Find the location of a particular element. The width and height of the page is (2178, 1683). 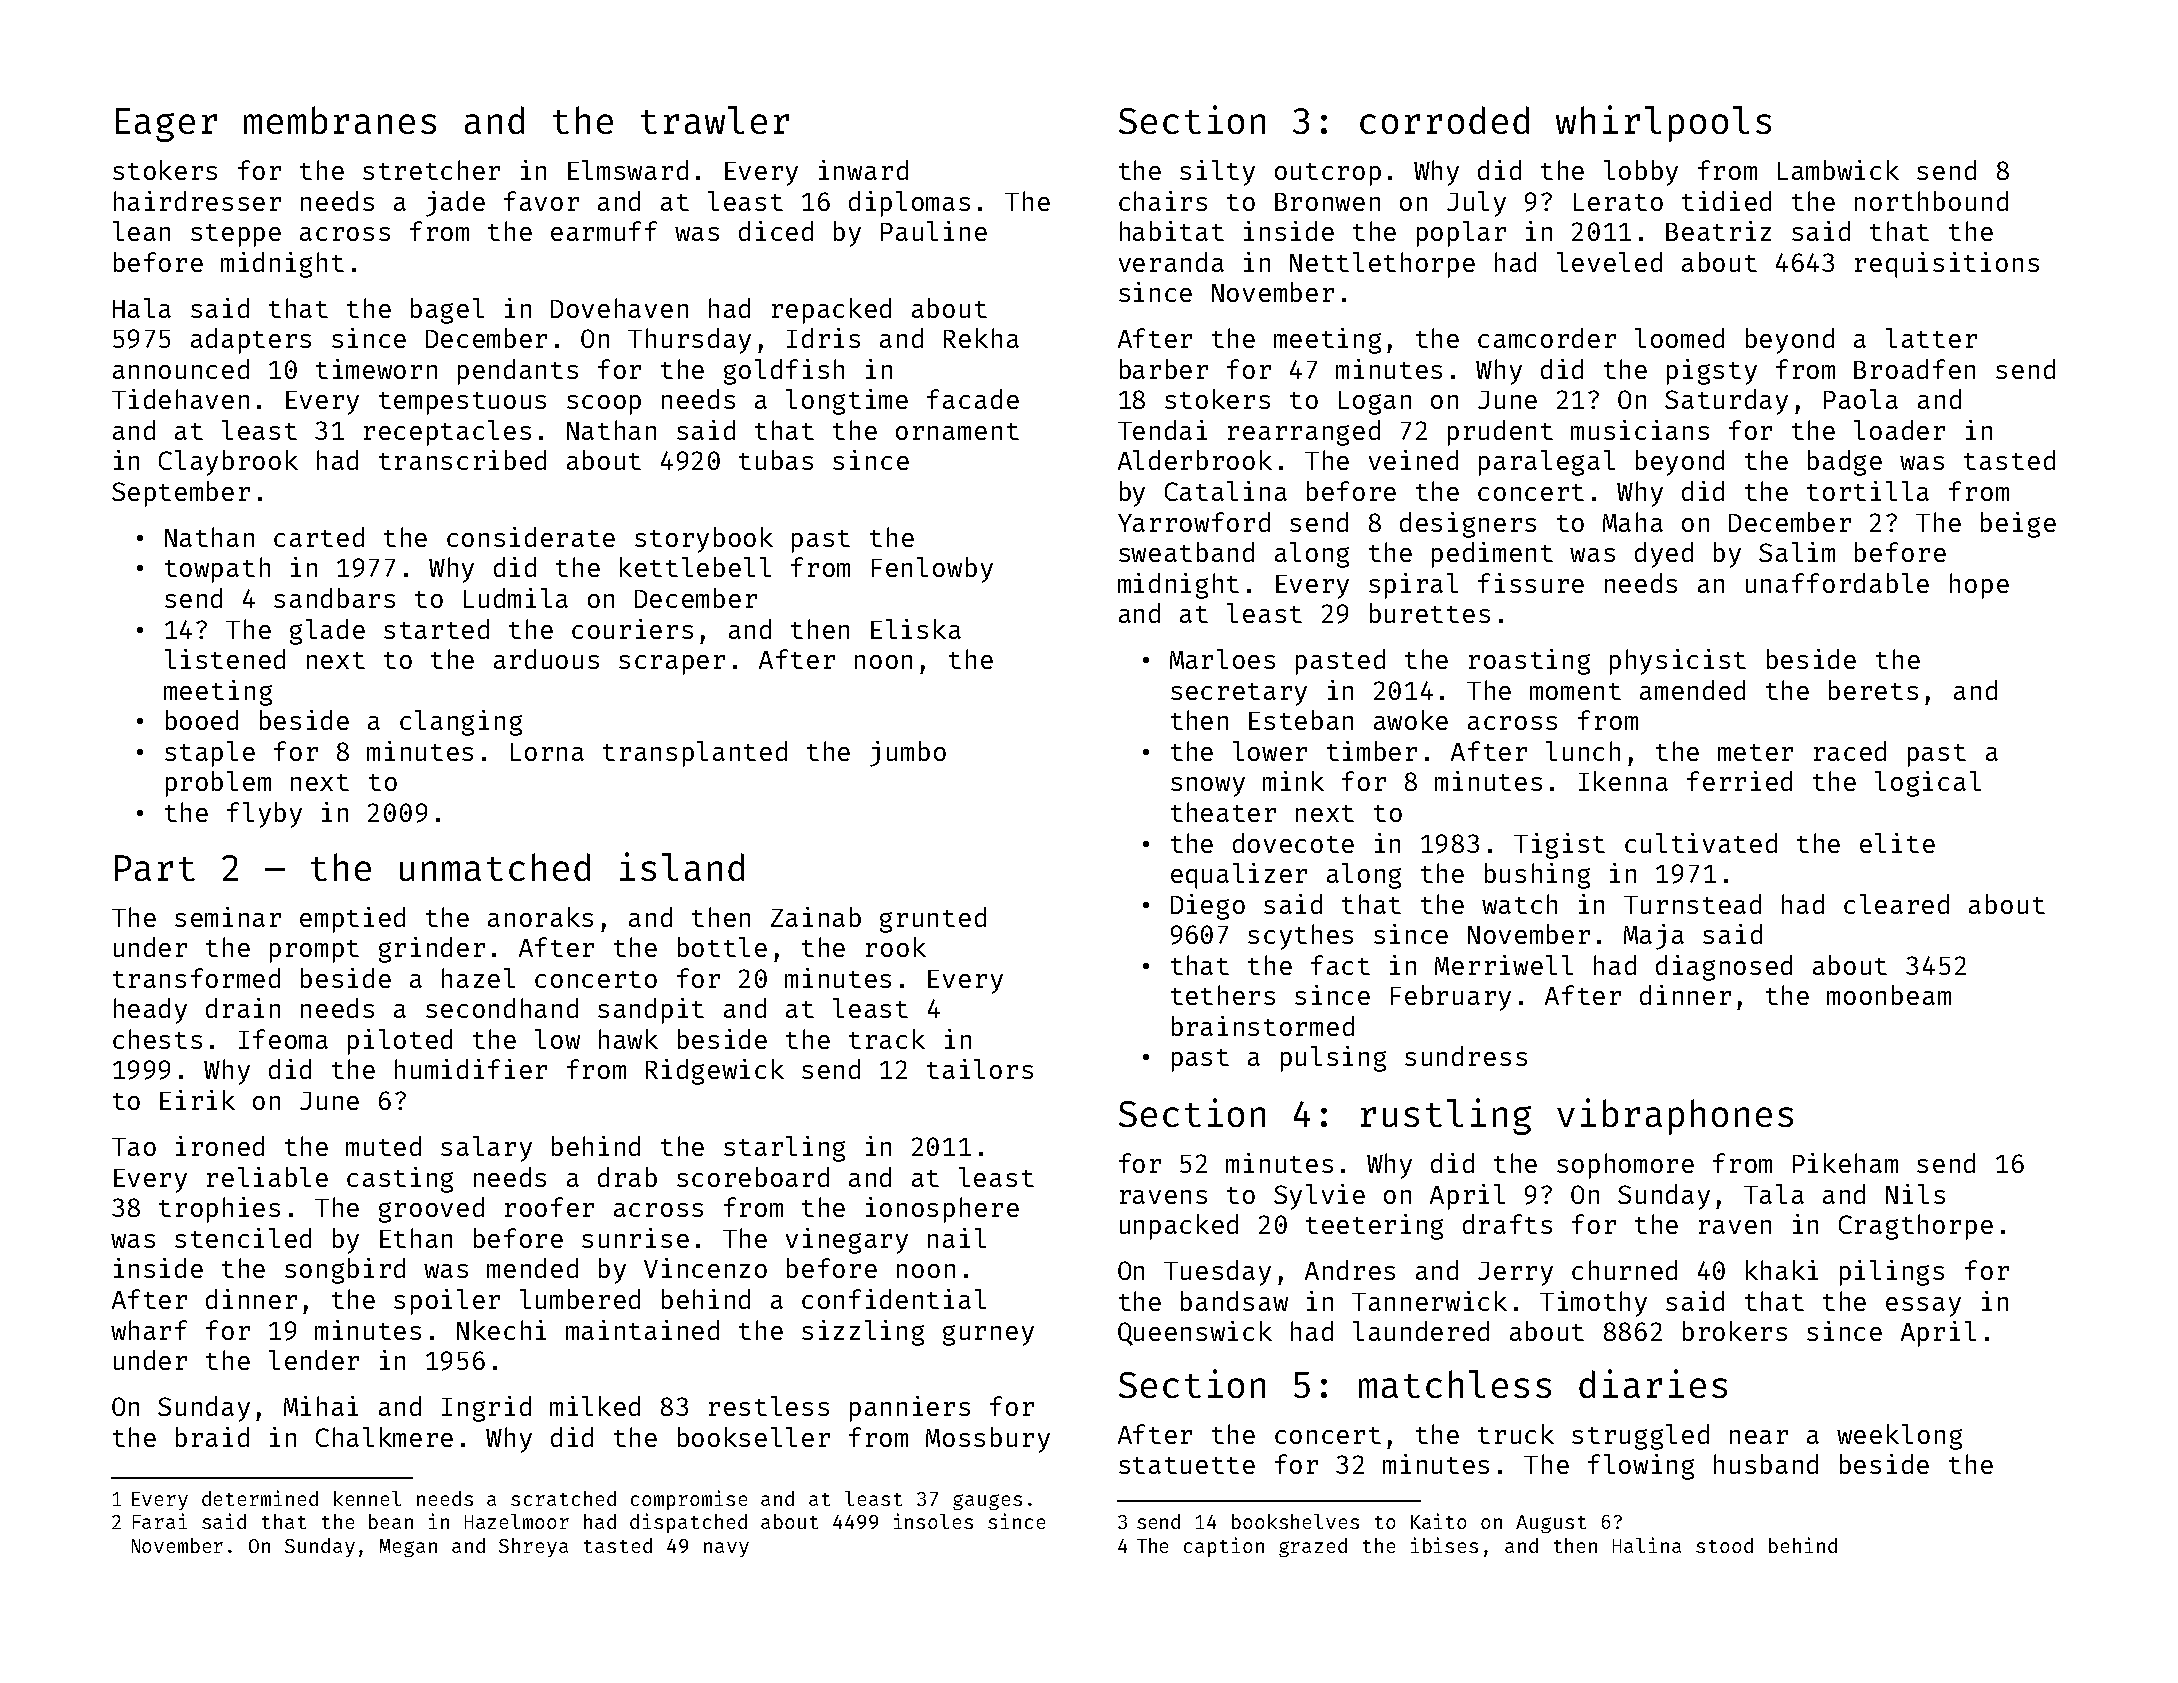

rustling is located at coordinates (1446, 1116).
